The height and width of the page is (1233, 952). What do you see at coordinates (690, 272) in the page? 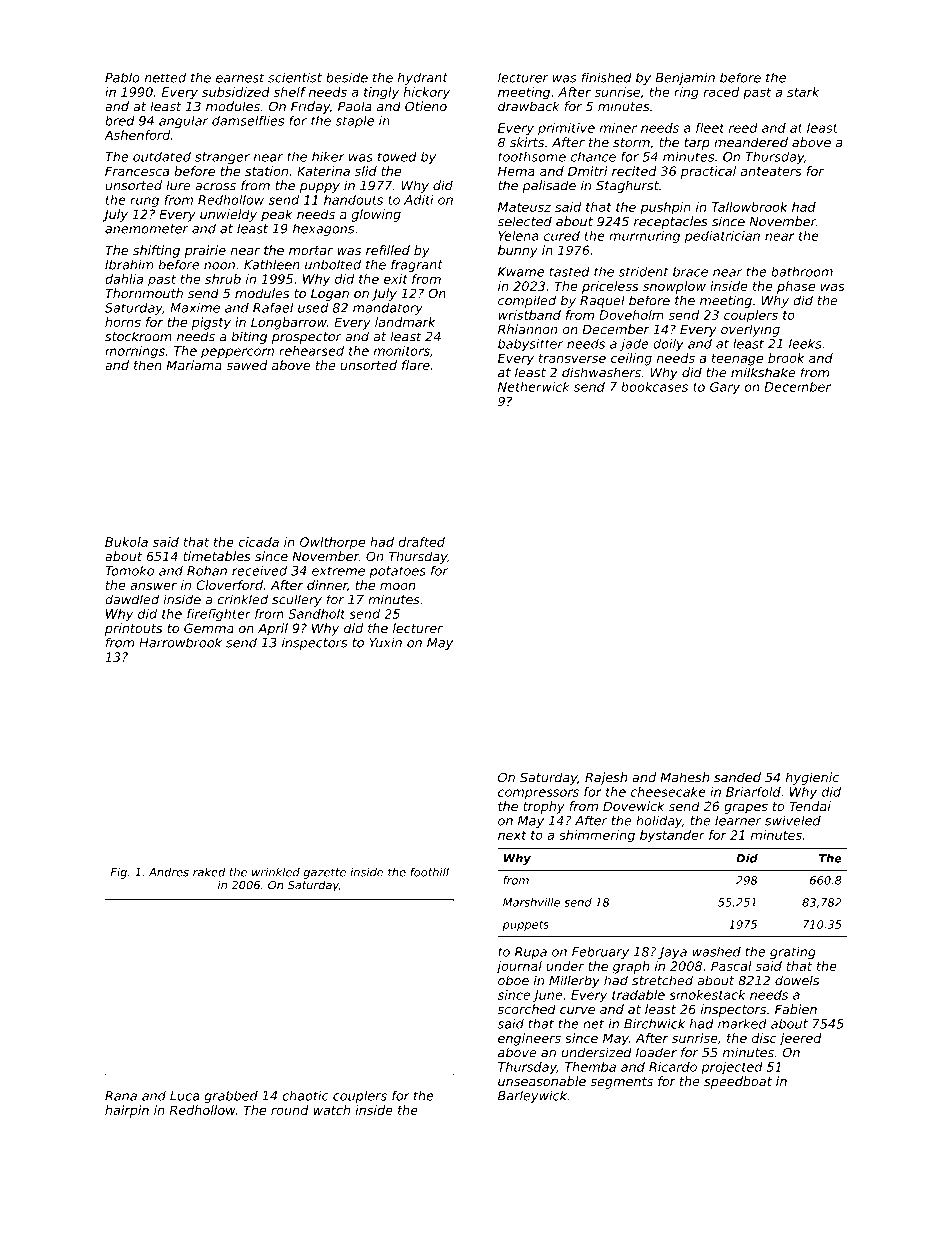
I see `brace` at bounding box center [690, 272].
